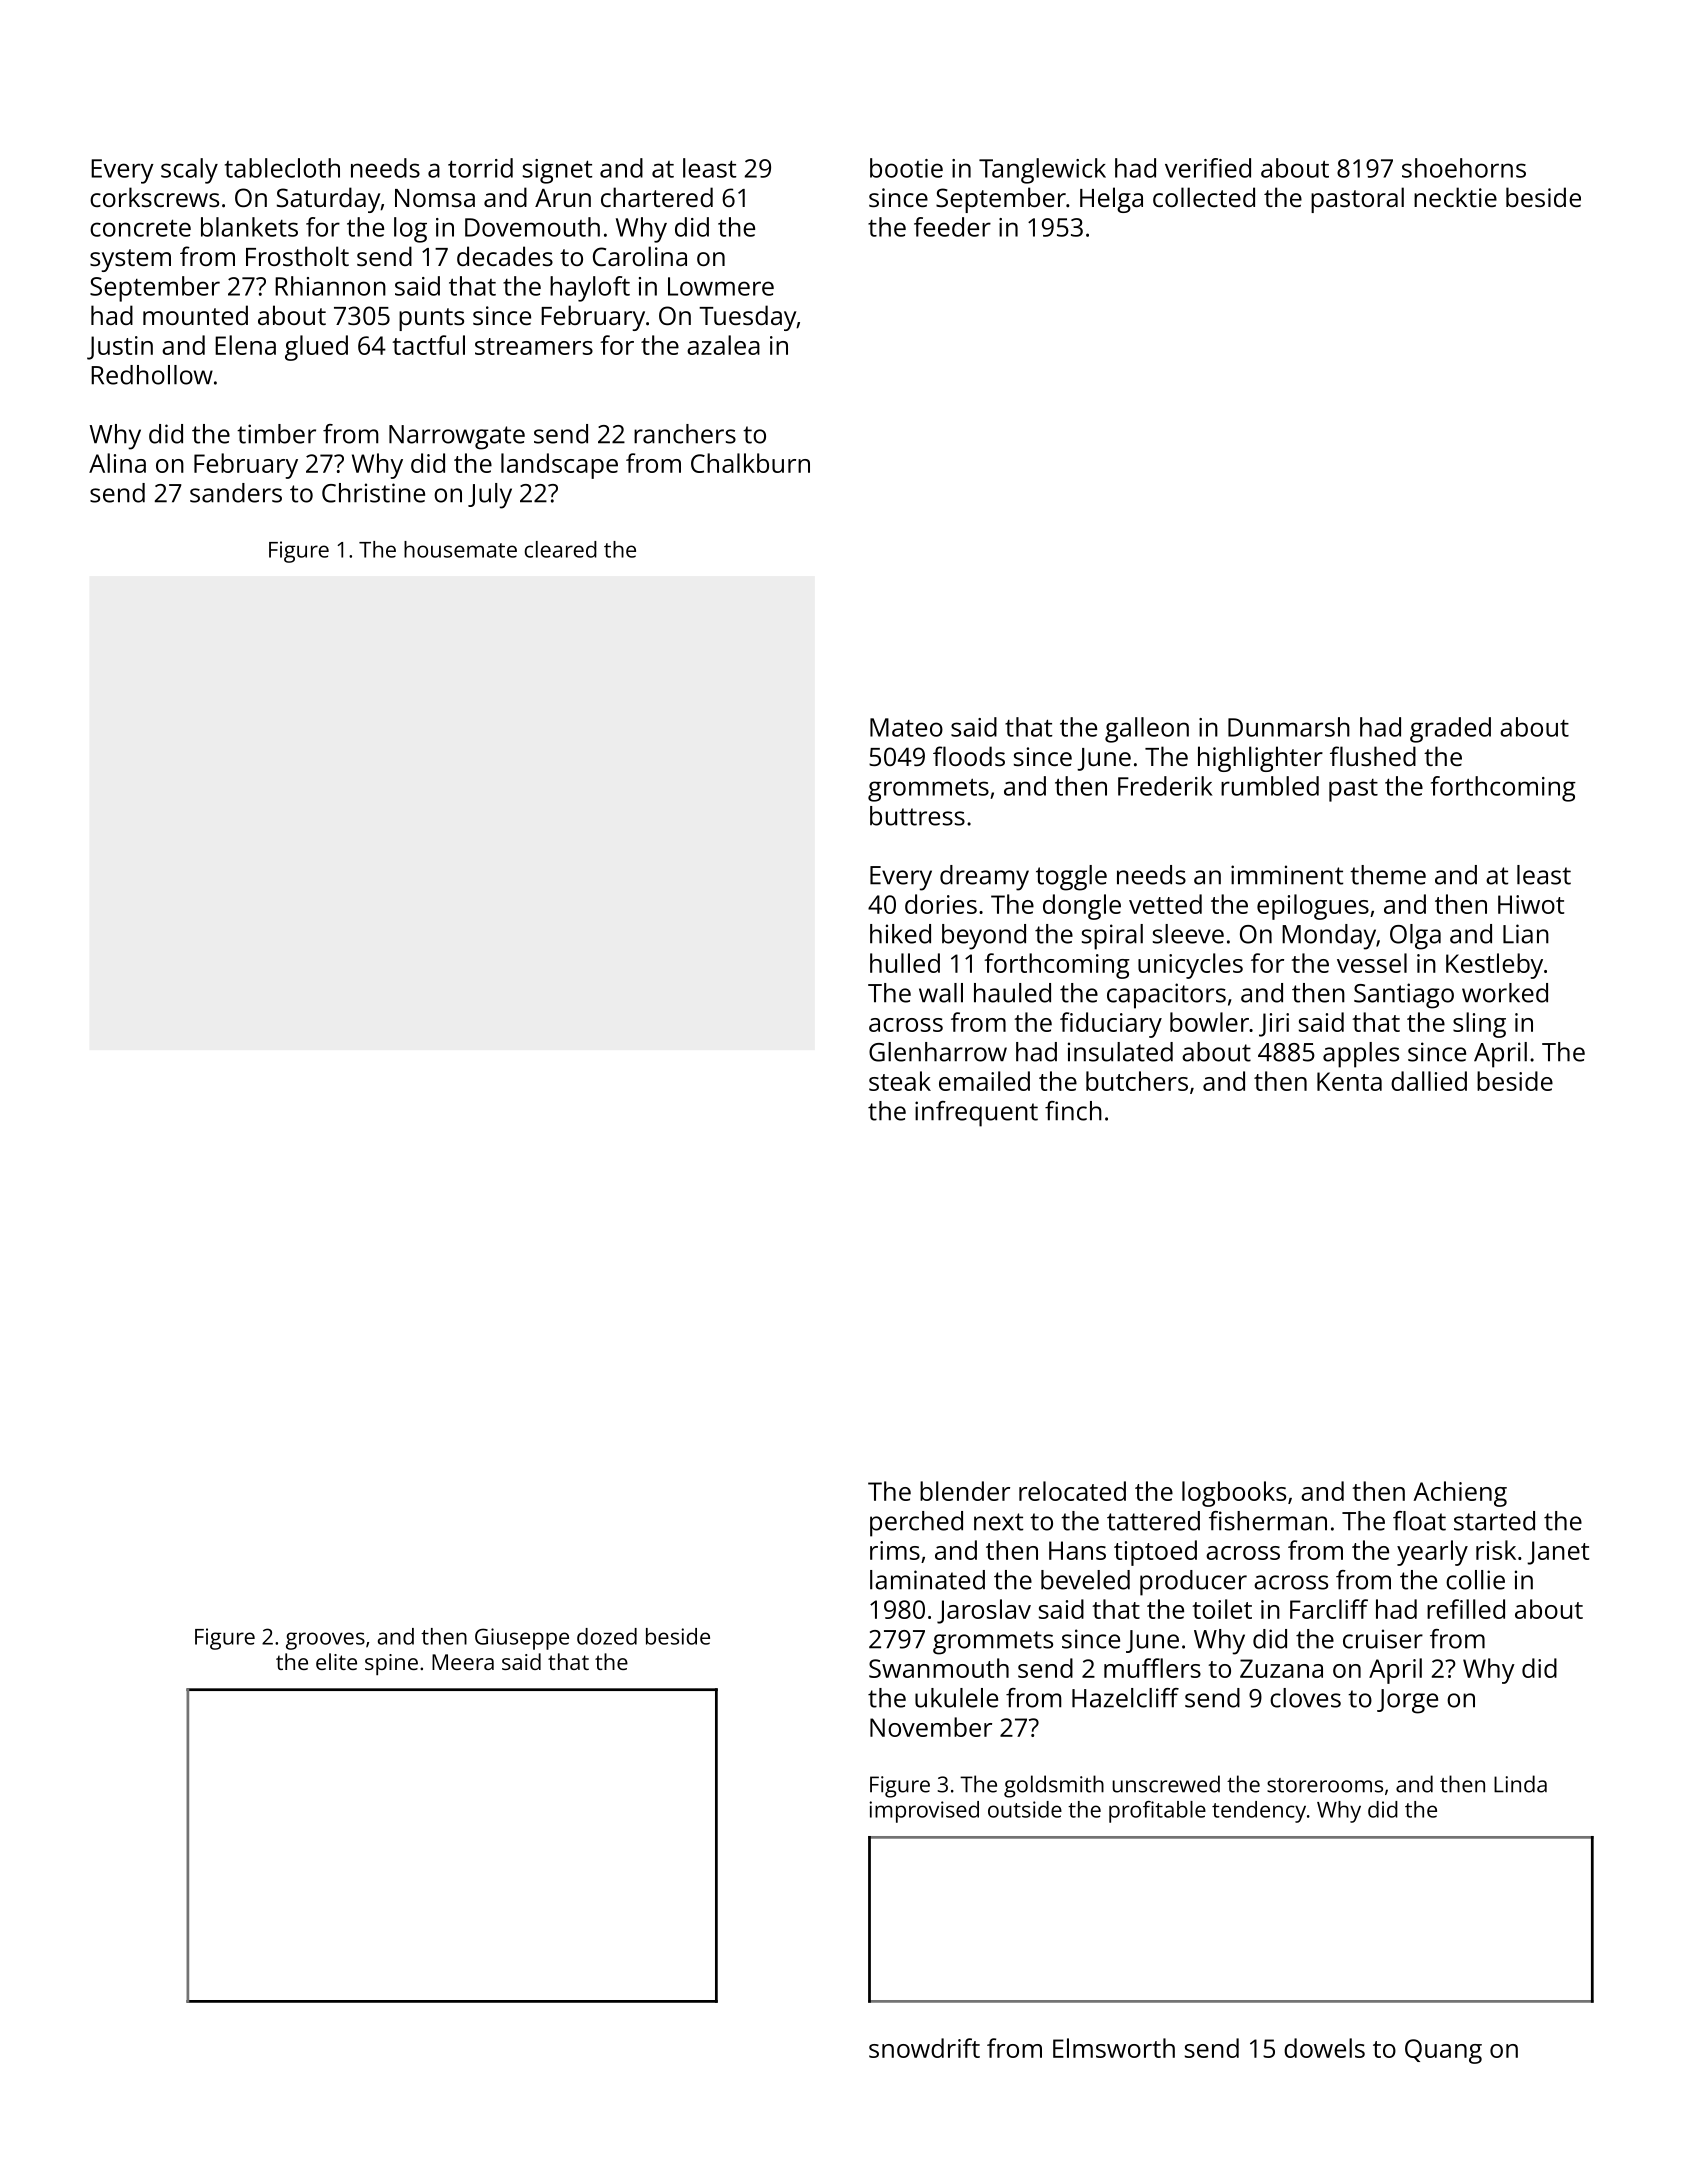 The height and width of the screenshot is (2178, 1683). What do you see at coordinates (189, 171) in the screenshot?
I see `scaly` at bounding box center [189, 171].
